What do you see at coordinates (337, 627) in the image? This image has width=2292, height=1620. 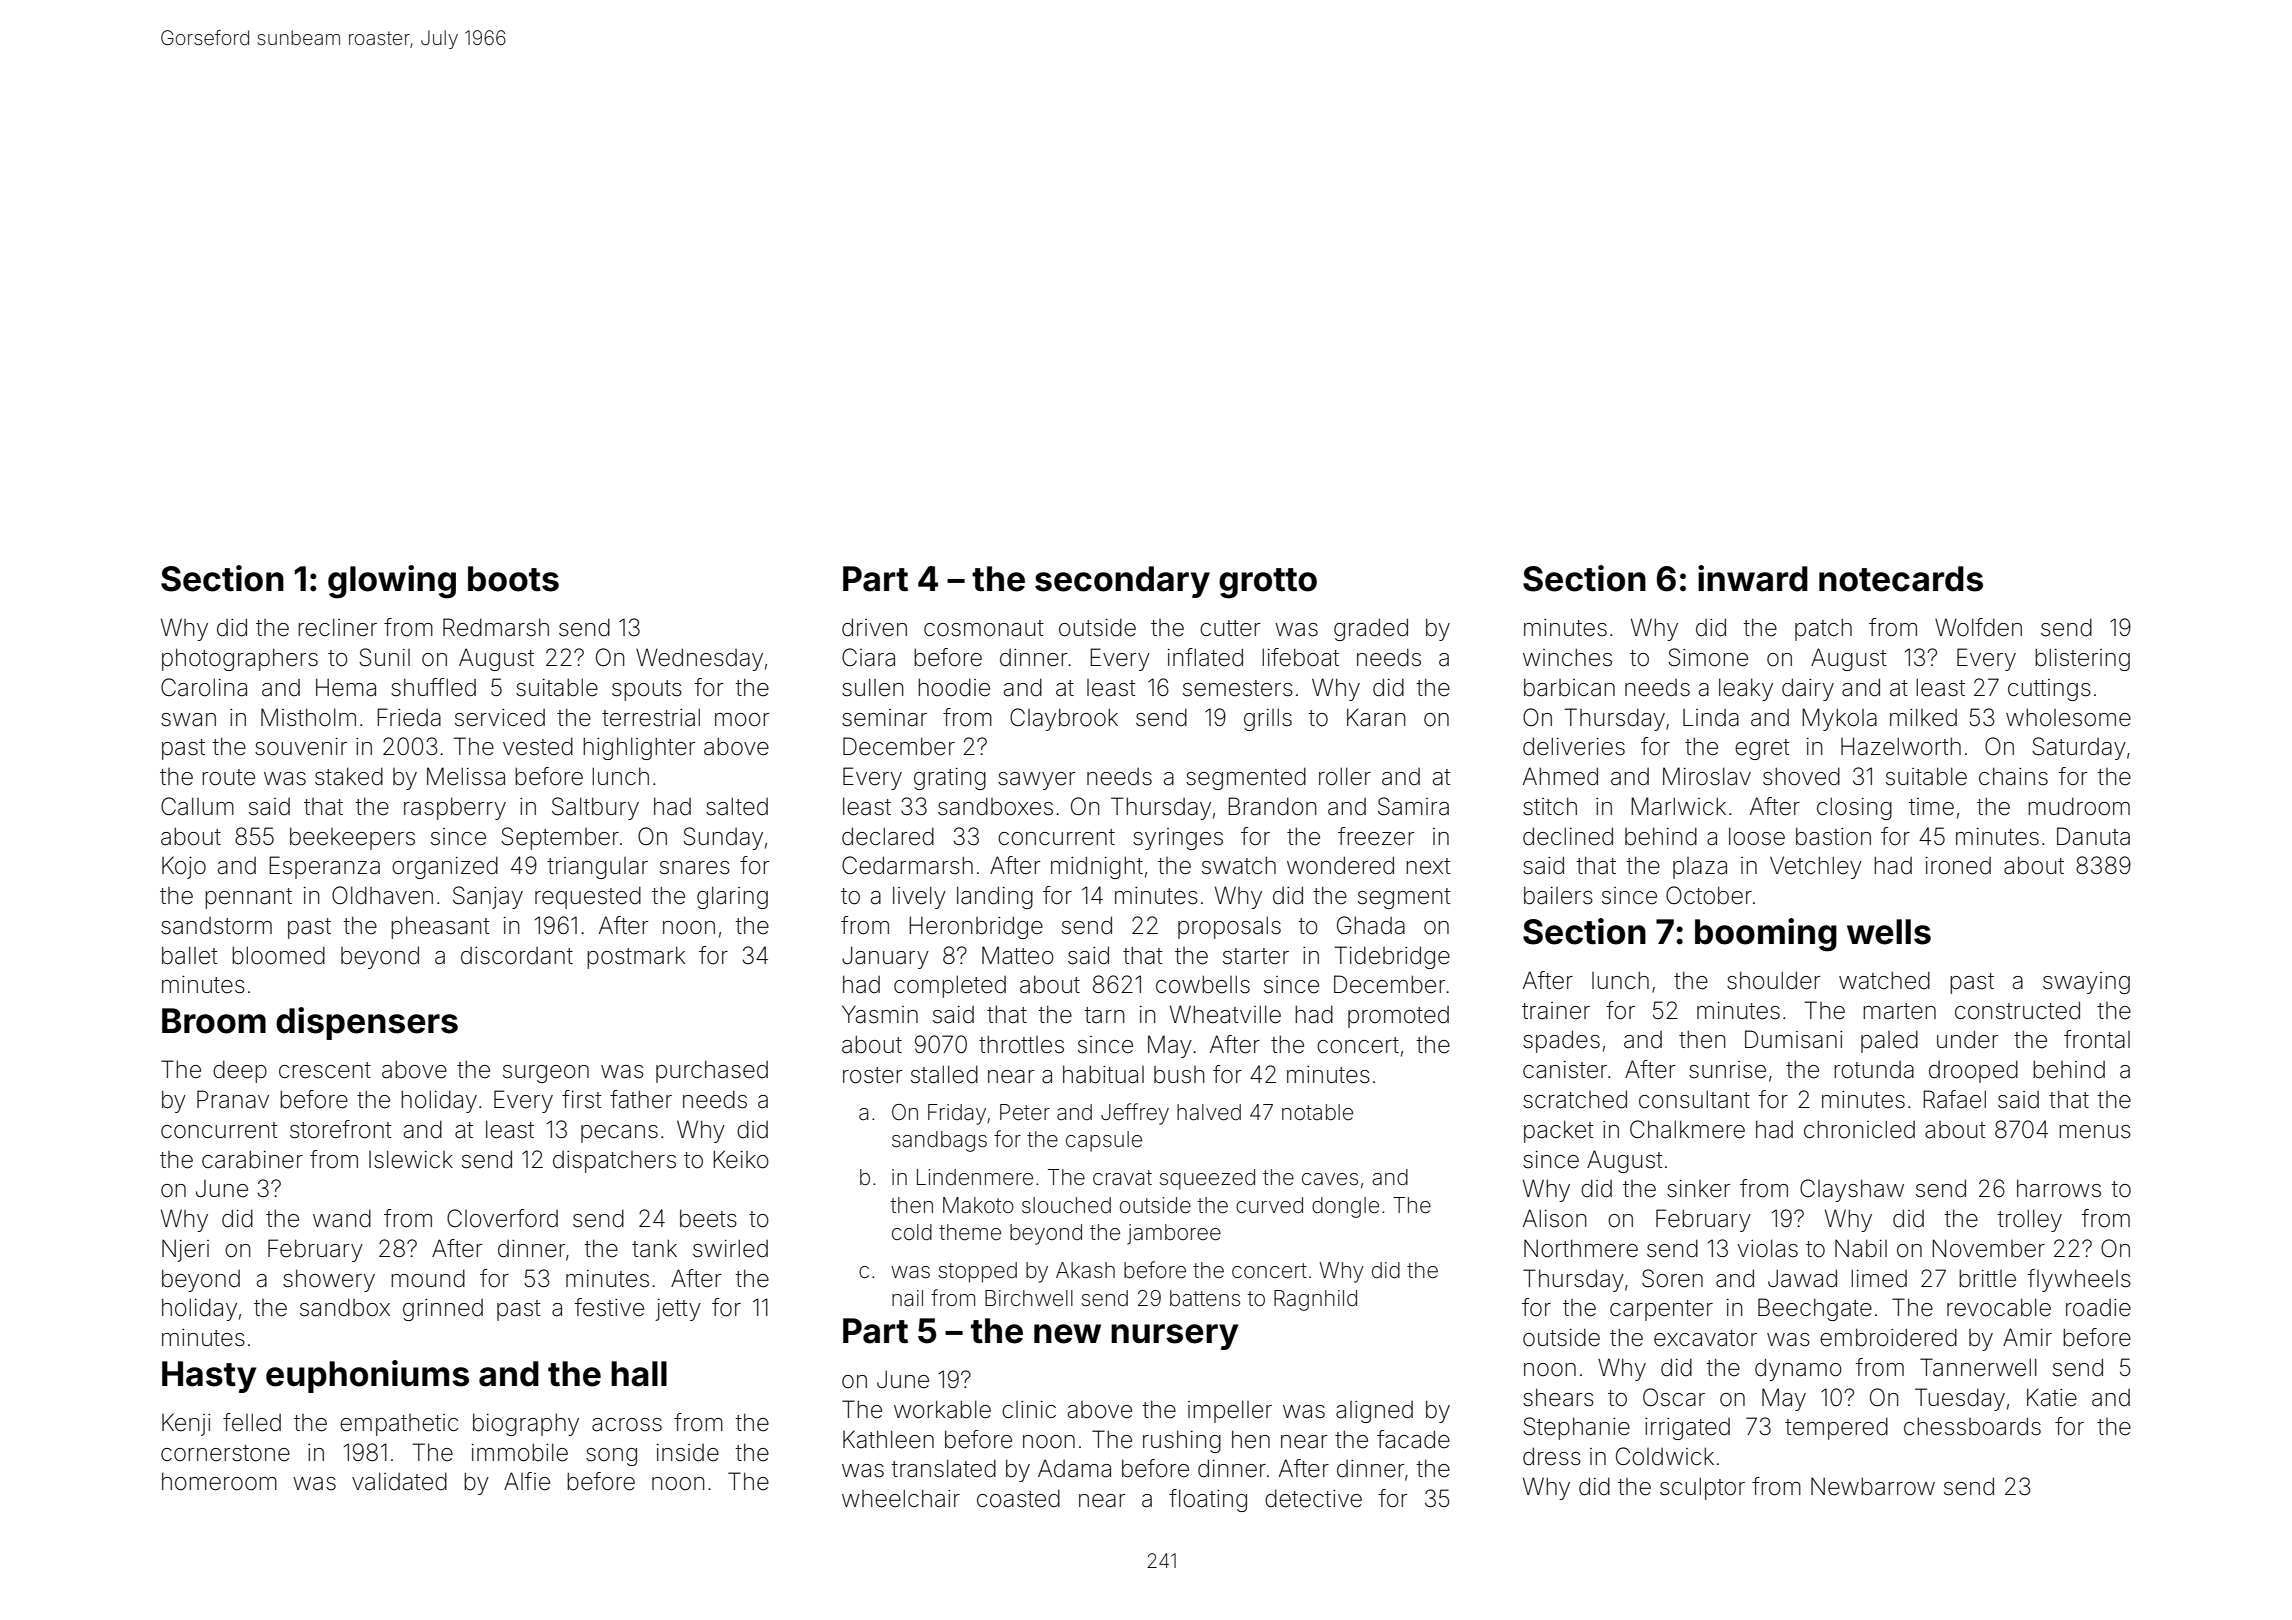 I see `recliner` at bounding box center [337, 627].
